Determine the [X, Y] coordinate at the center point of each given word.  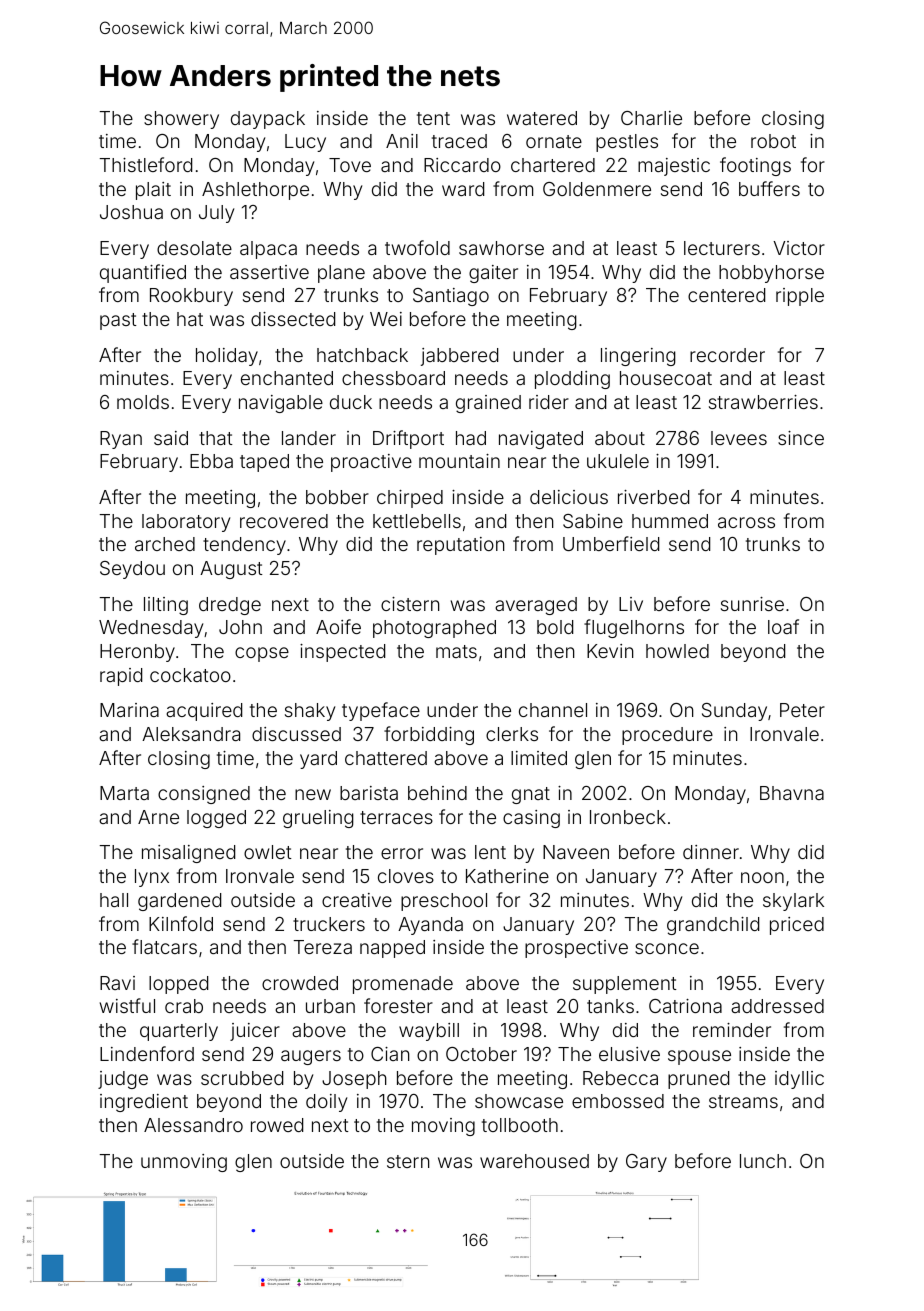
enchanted [287, 378]
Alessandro [193, 1125]
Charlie [651, 118]
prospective [576, 949]
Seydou [132, 570]
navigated [541, 440]
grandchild [713, 926]
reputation [460, 546]
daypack [268, 120]
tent [433, 118]
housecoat [666, 378]
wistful [127, 1005]
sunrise [752, 604]
